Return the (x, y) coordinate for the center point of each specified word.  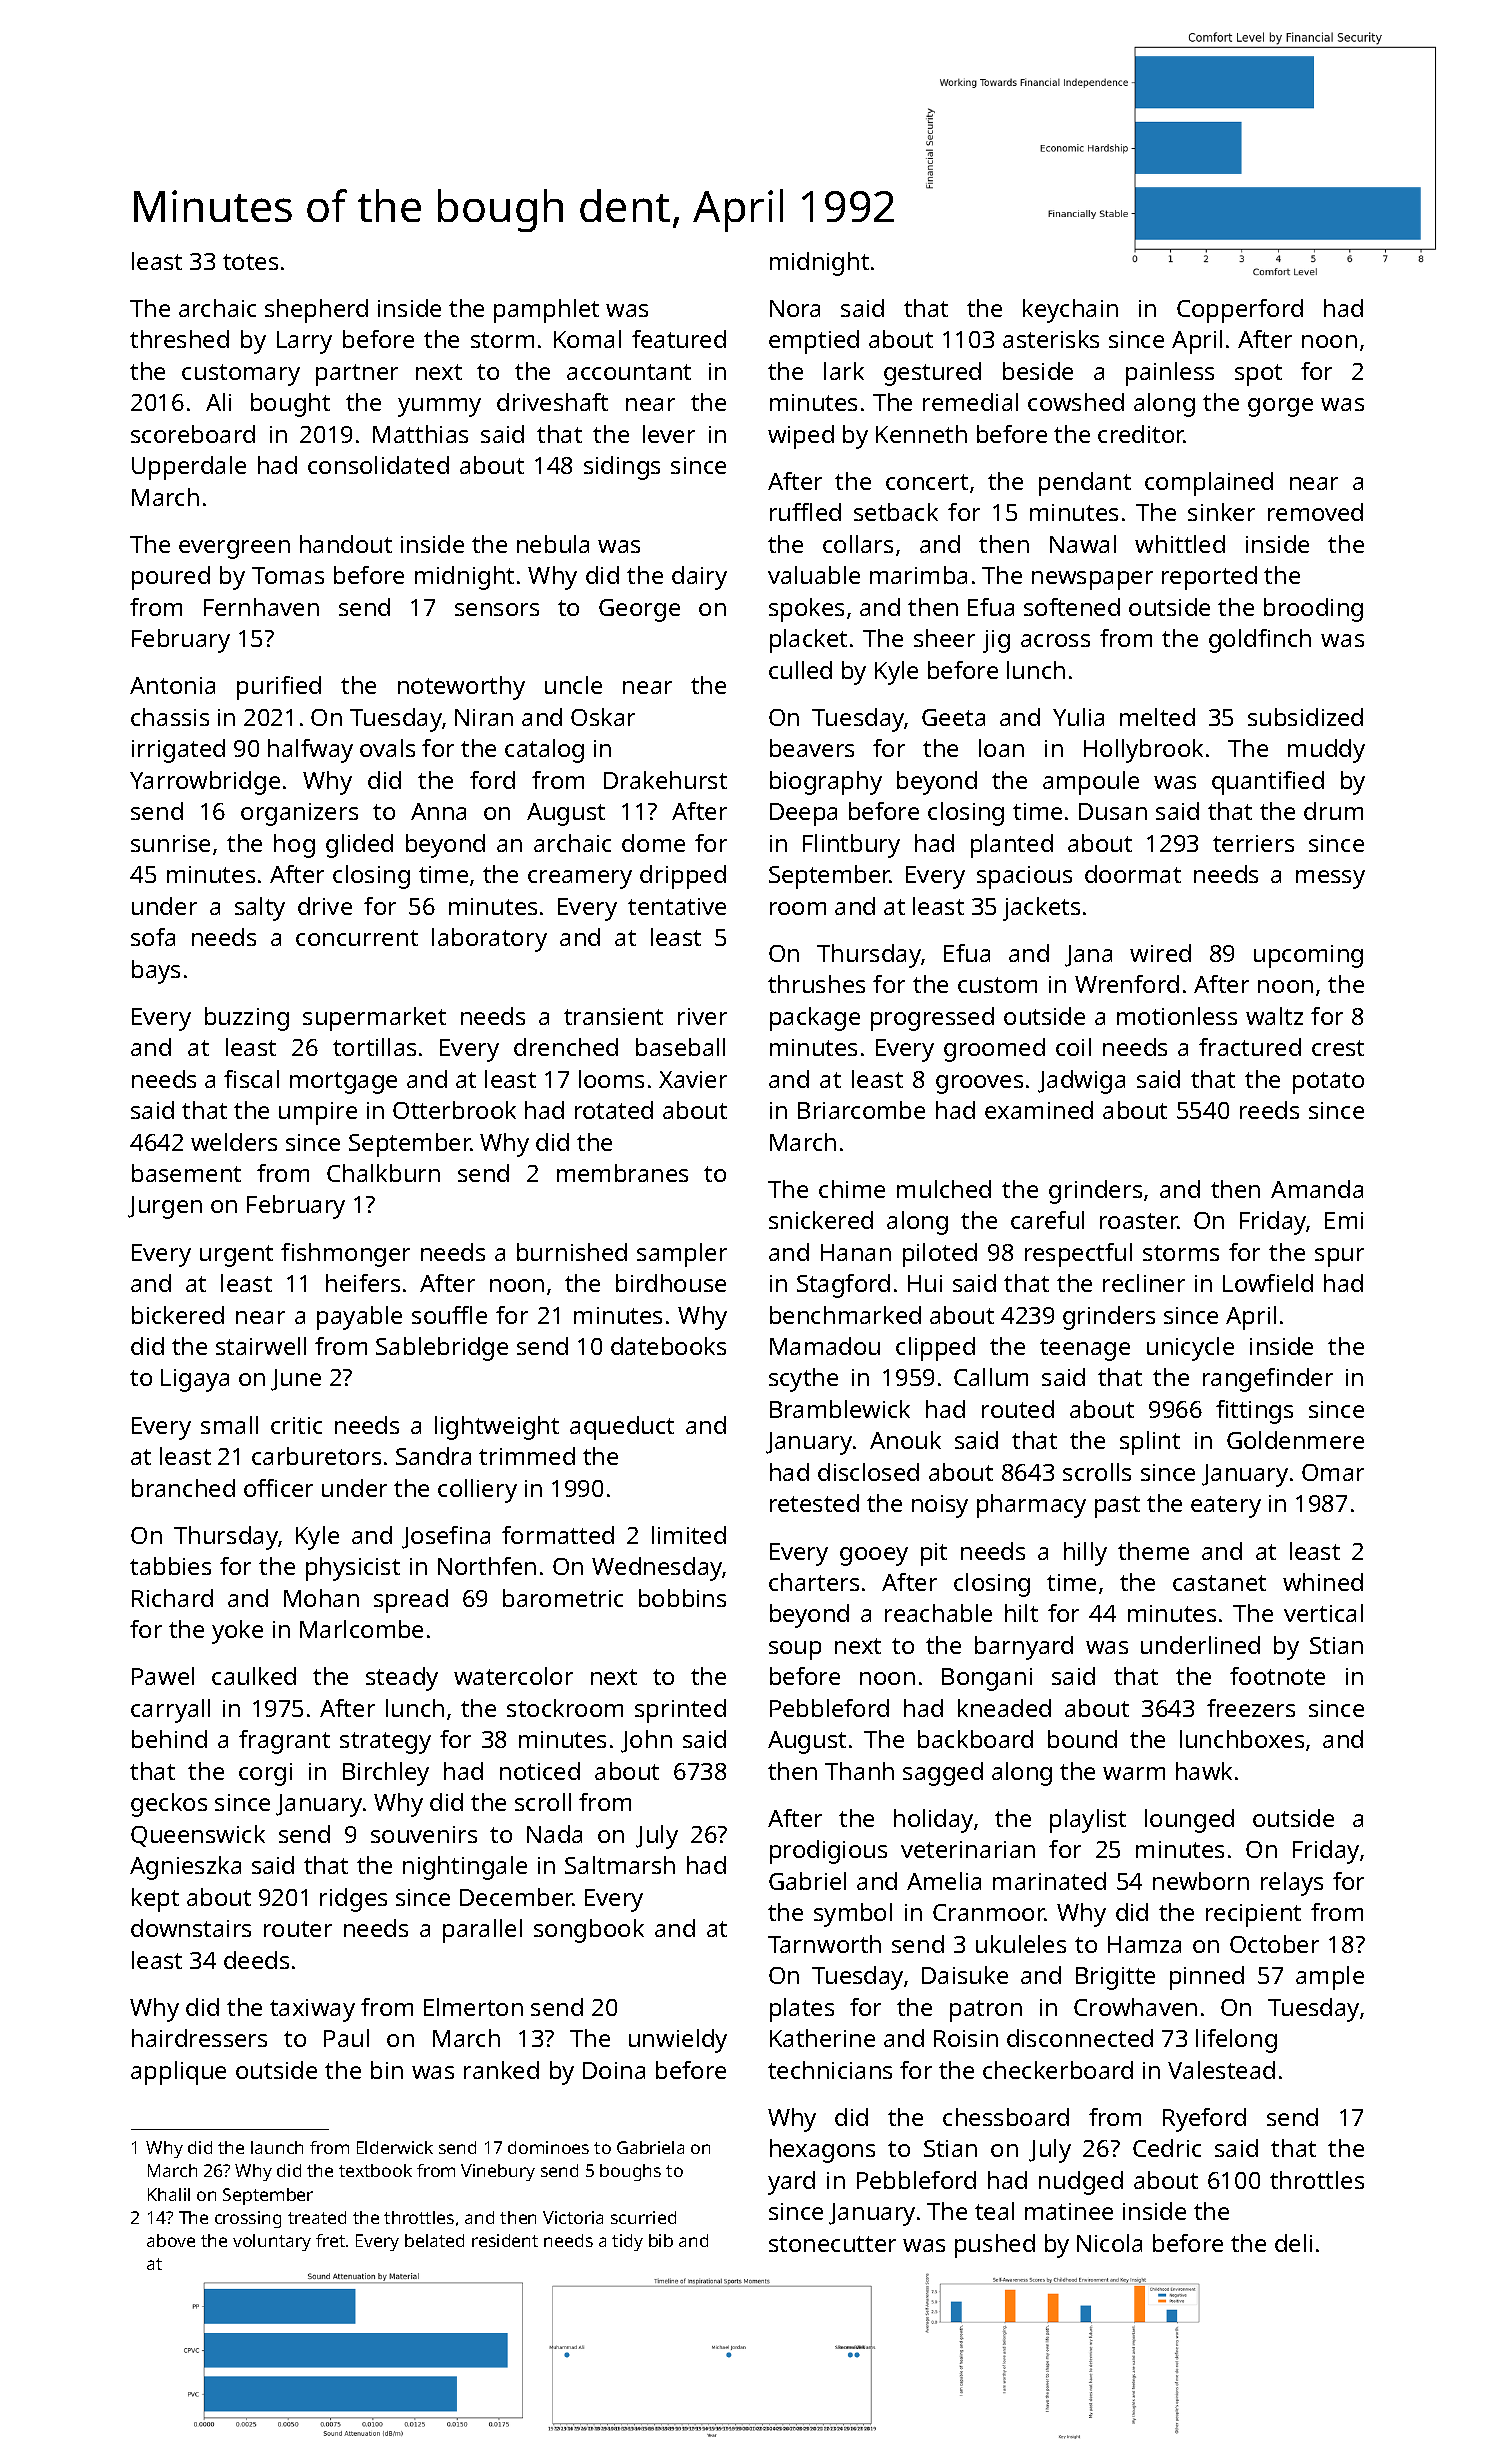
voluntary (272, 2242)
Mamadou (825, 1346)
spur (1339, 1257)
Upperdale (189, 468)
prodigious (828, 1852)
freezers (1251, 1708)
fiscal (251, 1079)
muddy (1326, 751)
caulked (254, 1676)
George (639, 610)
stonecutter (832, 2244)
